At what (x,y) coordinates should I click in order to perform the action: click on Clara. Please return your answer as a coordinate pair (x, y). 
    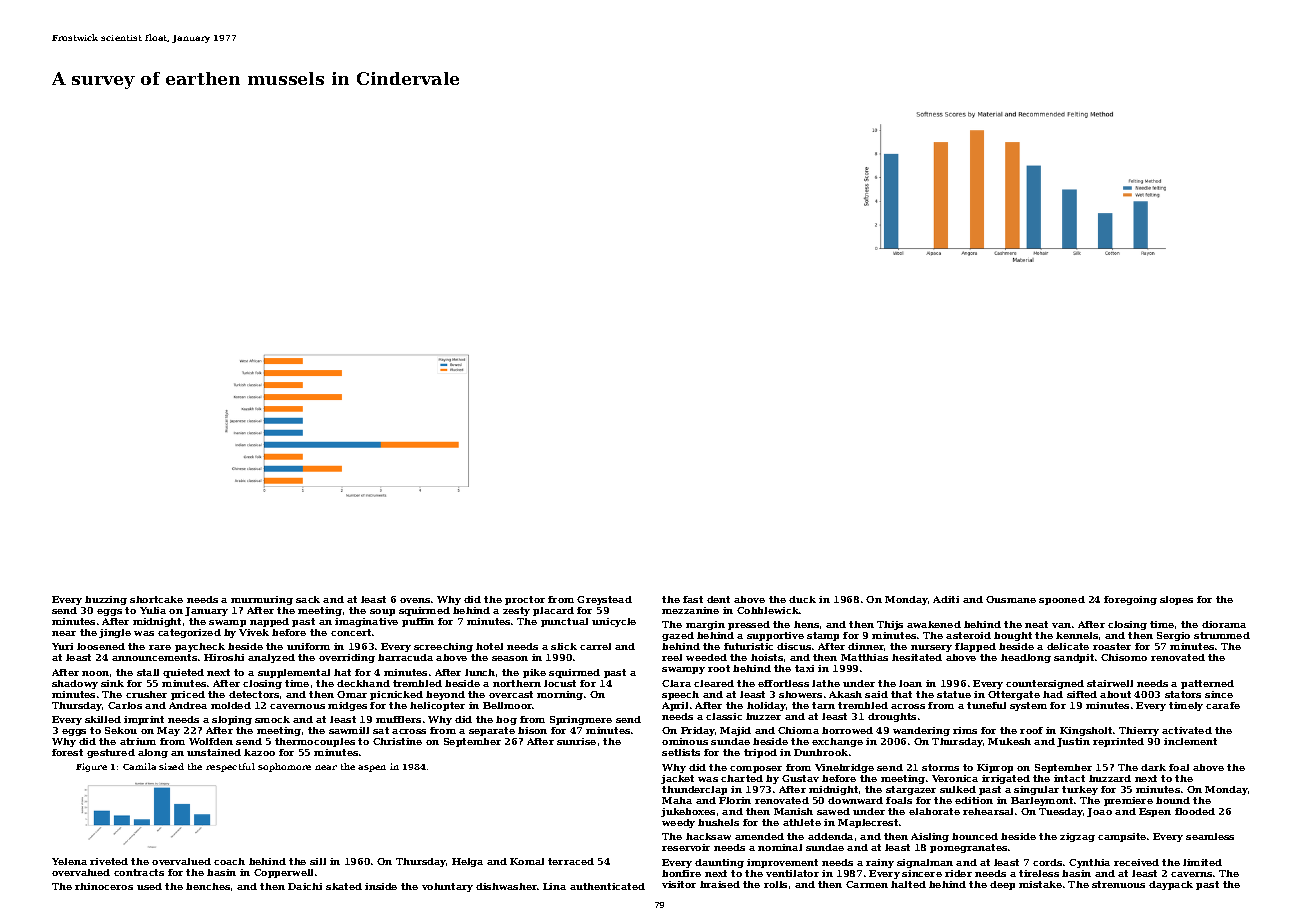
    Looking at the image, I should click on (676, 683).
